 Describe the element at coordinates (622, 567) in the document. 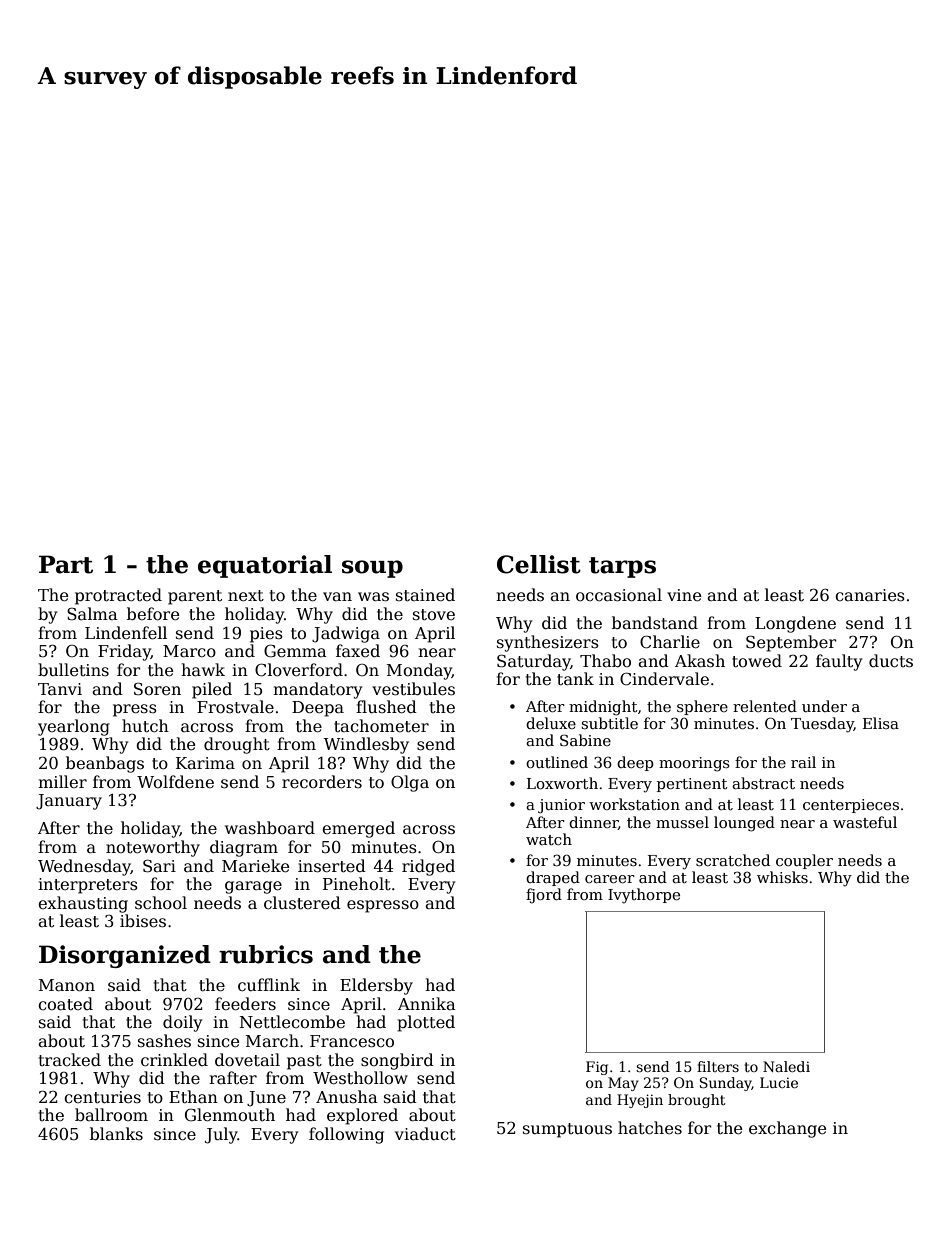

I see `tarps` at that location.
